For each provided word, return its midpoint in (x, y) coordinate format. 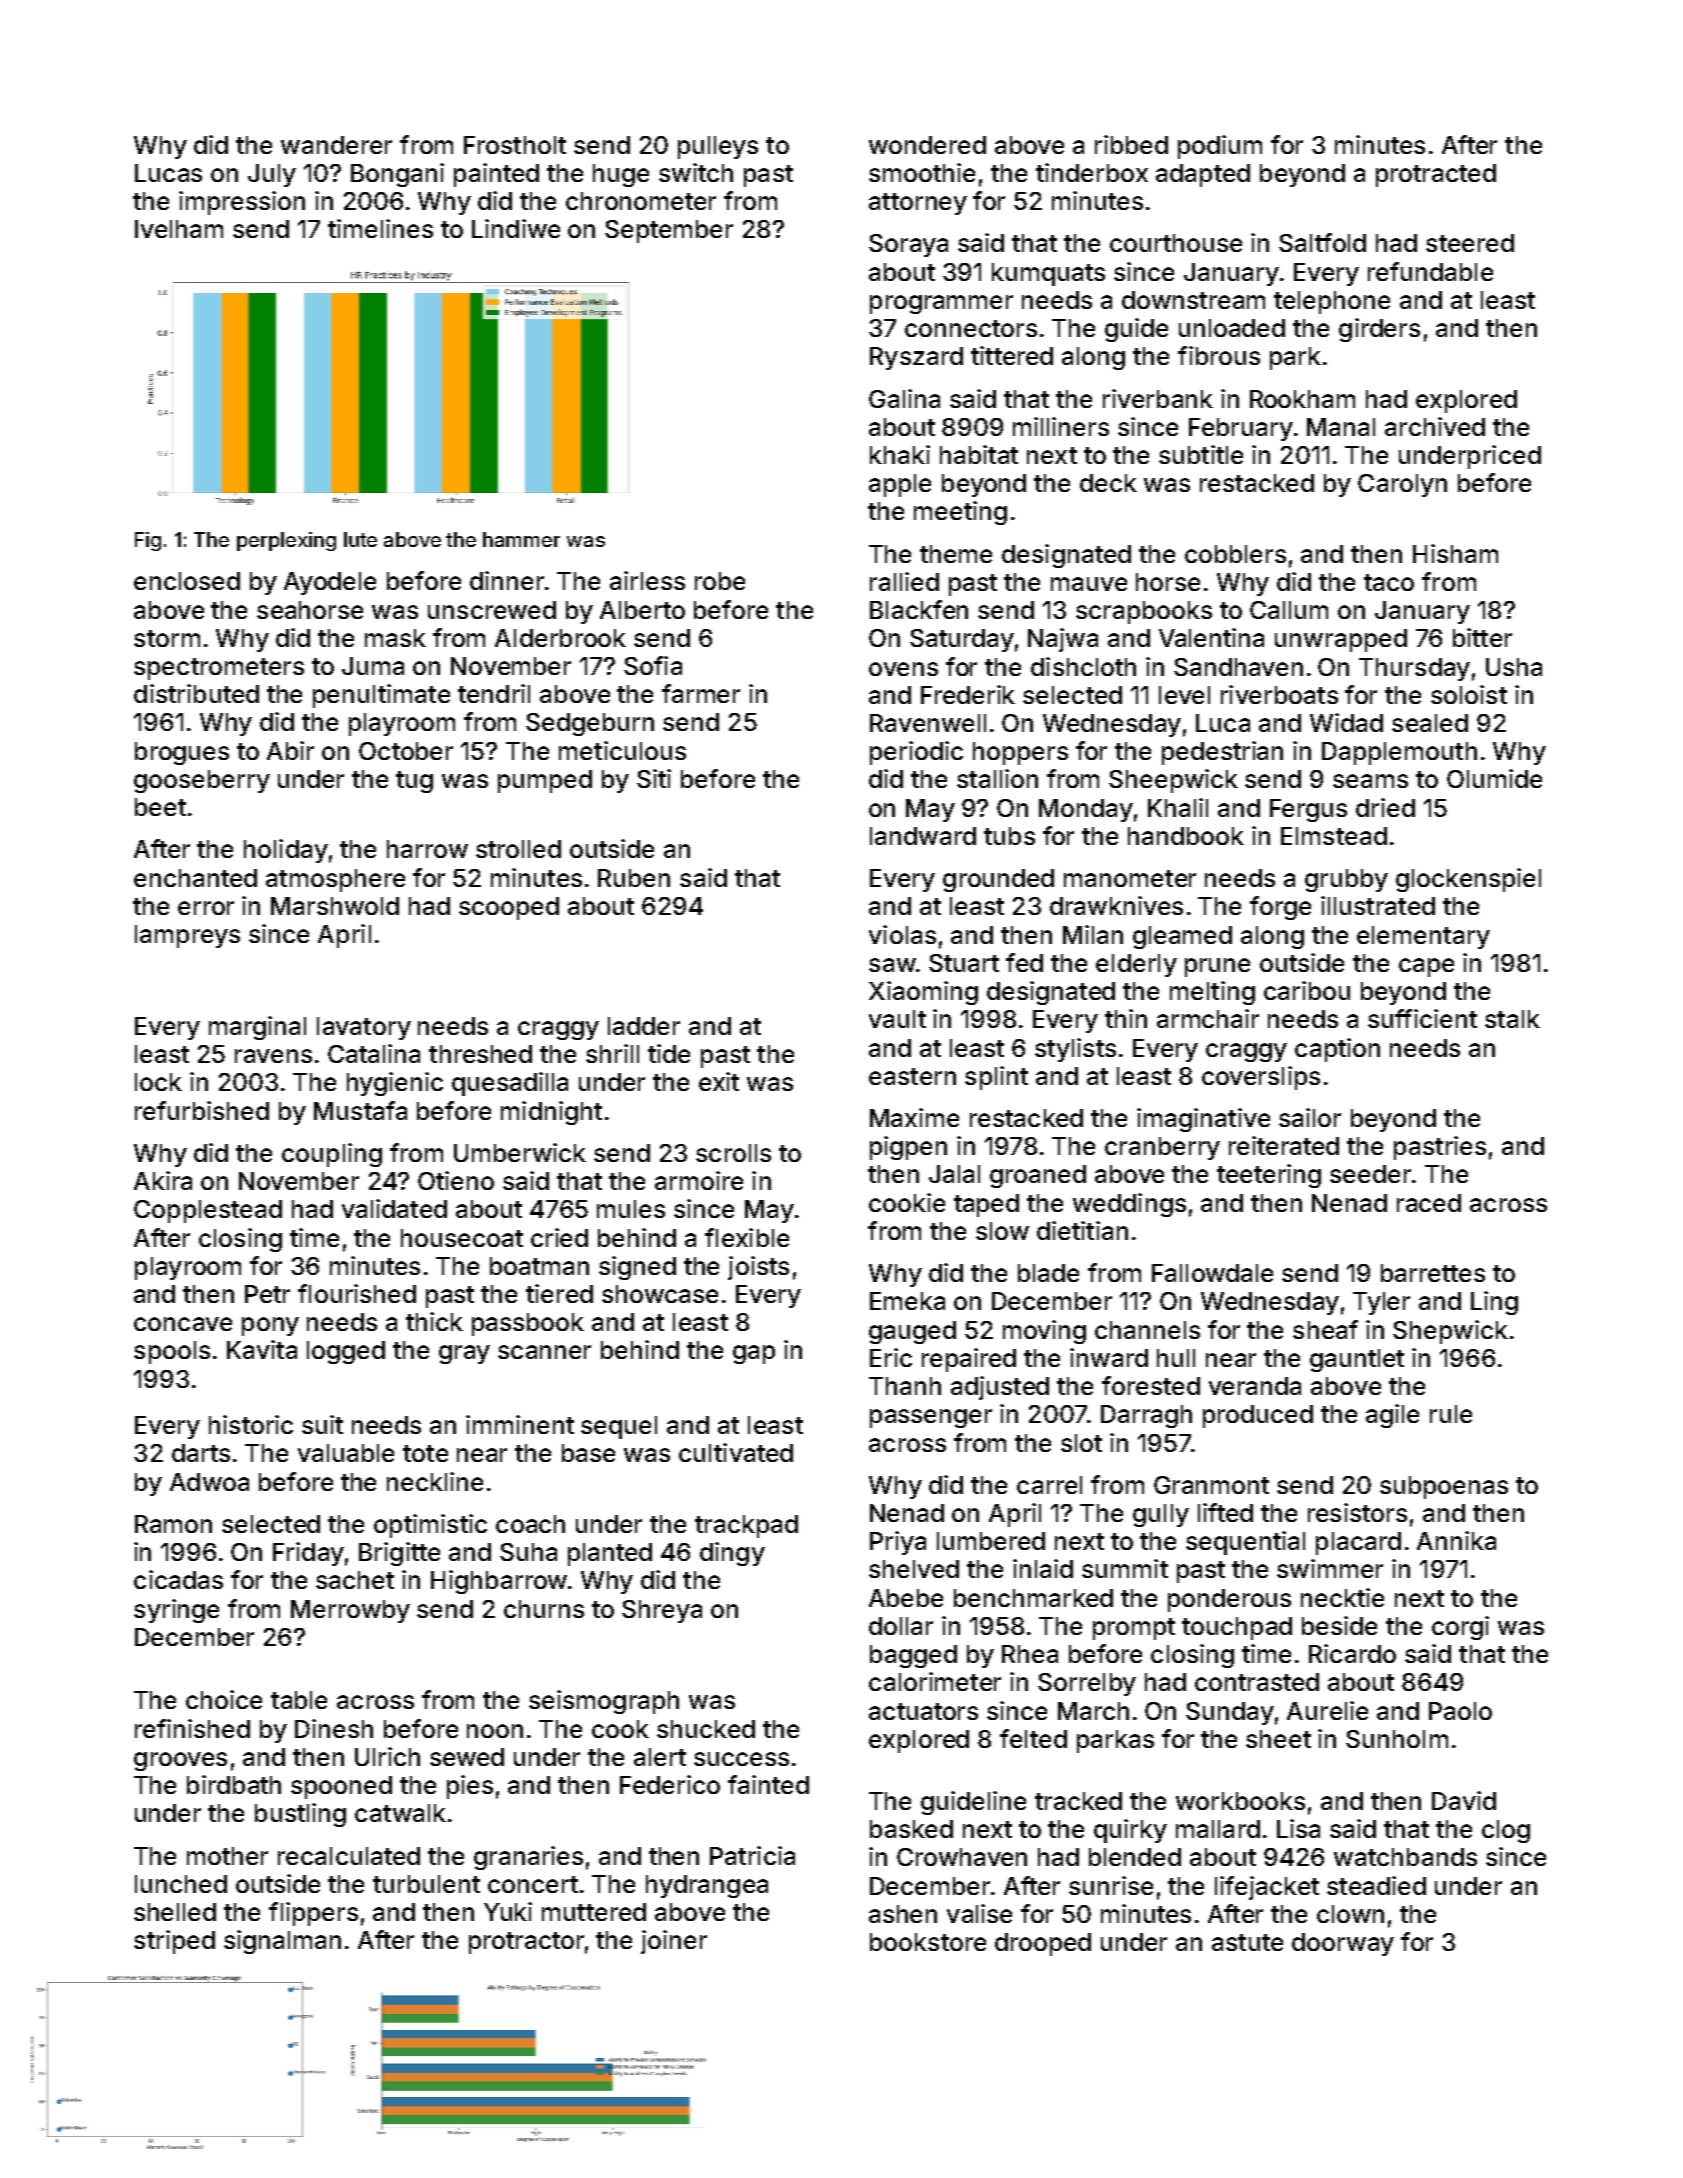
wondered (927, 145)
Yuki (508, 1911)
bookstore (928, 1942)
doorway (1343, 1944)
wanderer (336, 145)
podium (1220, 147)
